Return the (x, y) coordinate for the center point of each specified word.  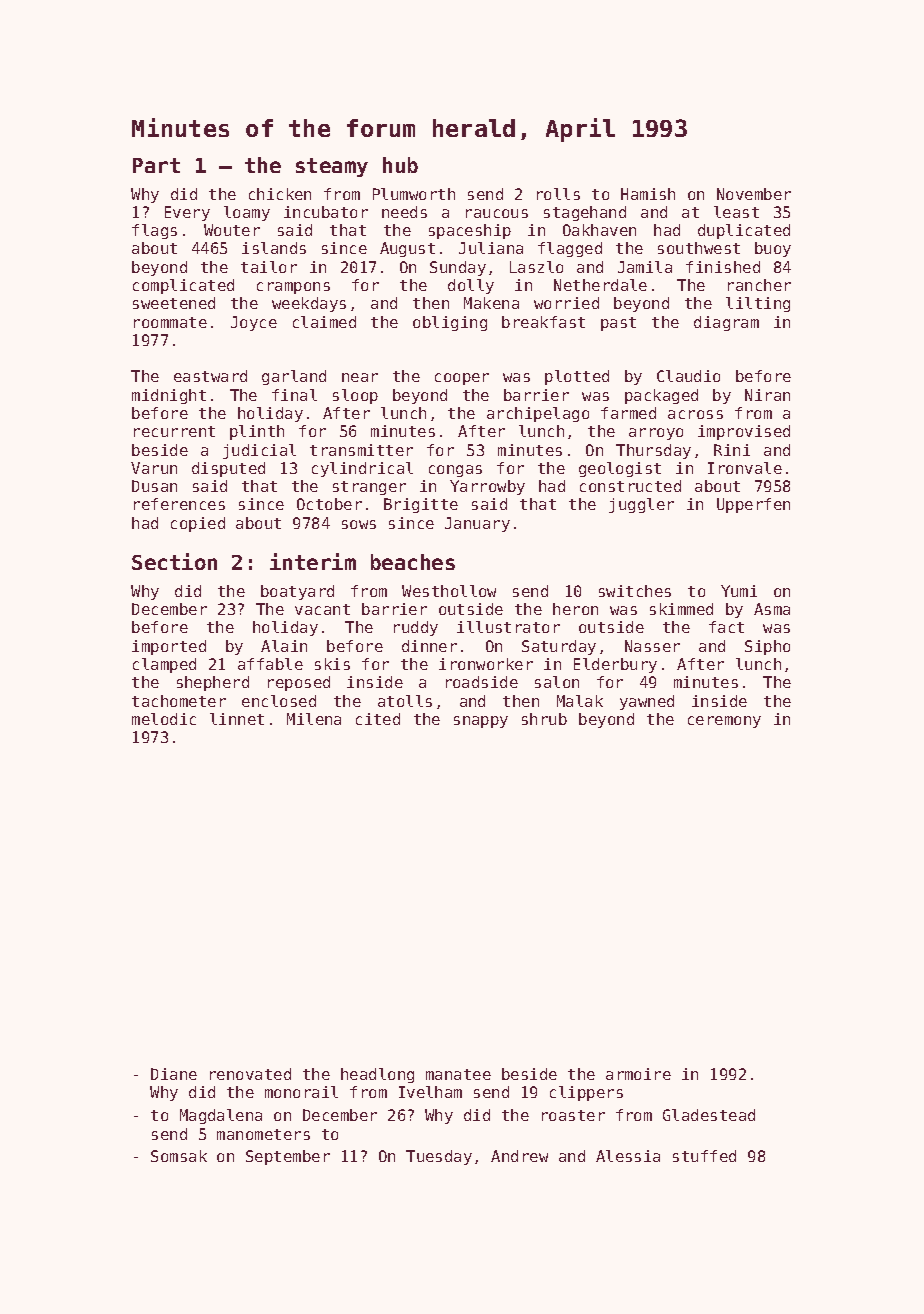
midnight (169, 396)
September (288, 1157)
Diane (174, 1074)
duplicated (744, 231)
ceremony (724, 722)
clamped (164, 665)
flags (154, 231)
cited (378, 719)
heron (575, 609)
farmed (628, 413)
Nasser (652, 646)
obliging (450, 323)
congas (455, 471)
